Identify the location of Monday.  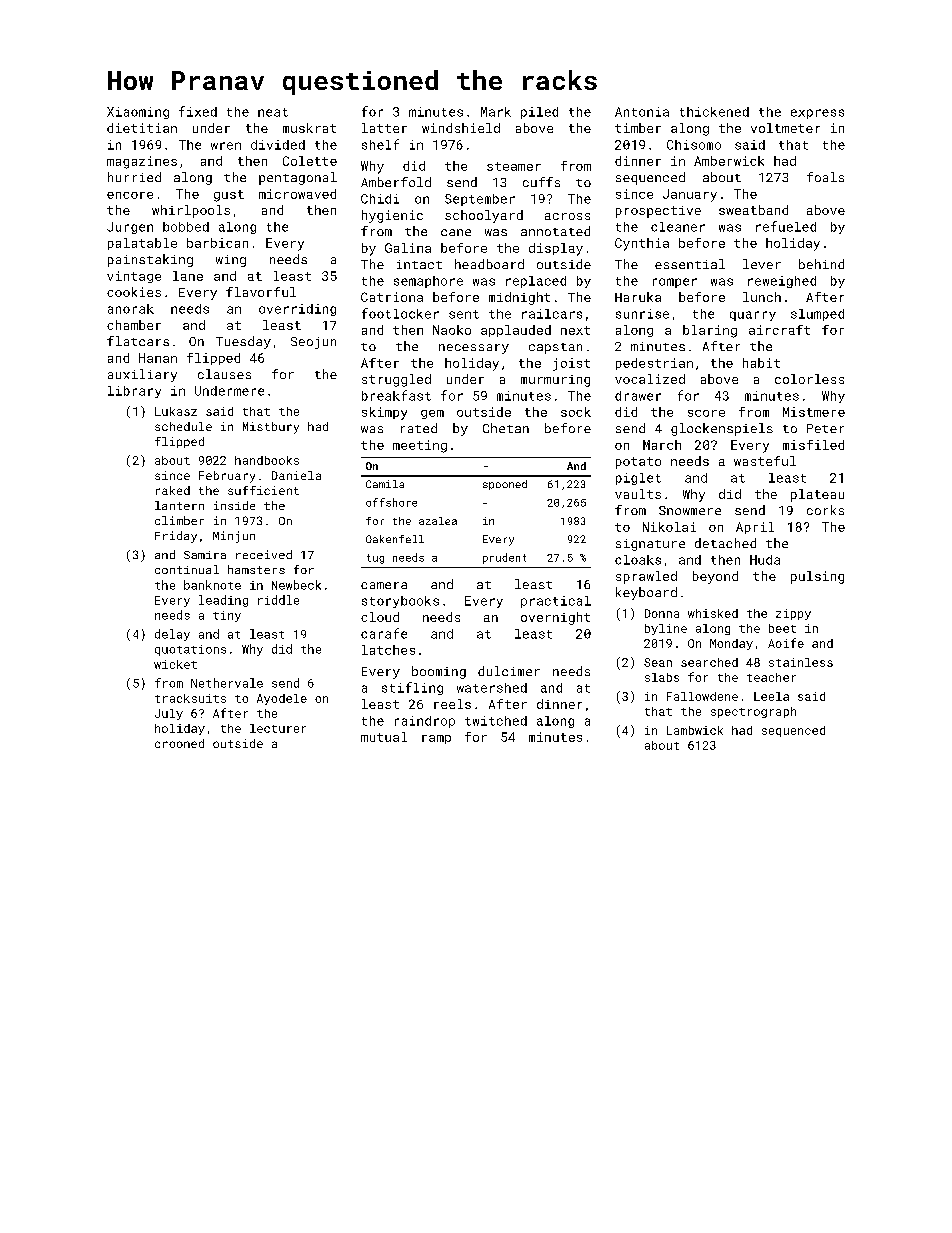
(731, 644).
